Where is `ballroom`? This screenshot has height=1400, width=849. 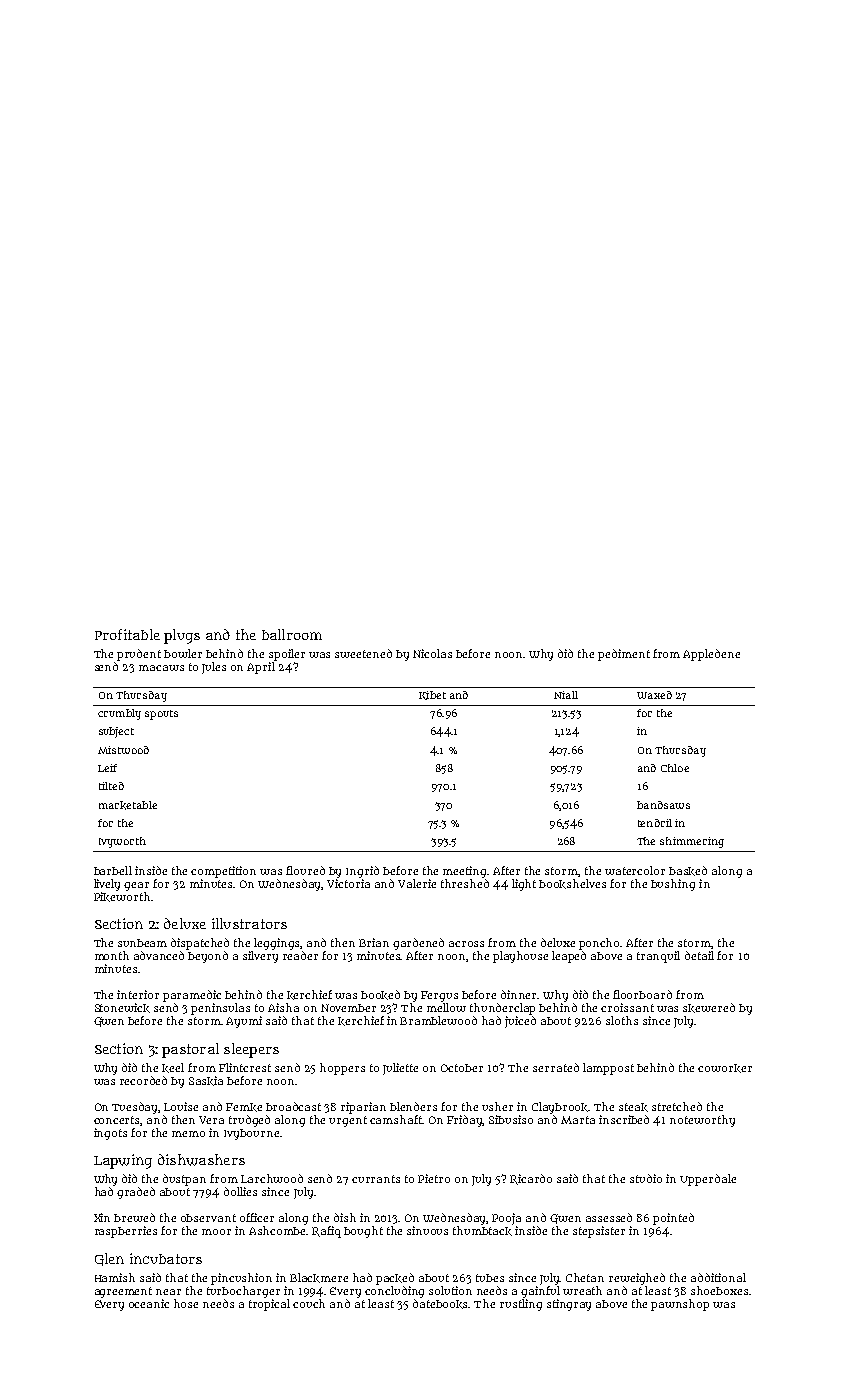
ballroom is located at coordinates (292, 634).
